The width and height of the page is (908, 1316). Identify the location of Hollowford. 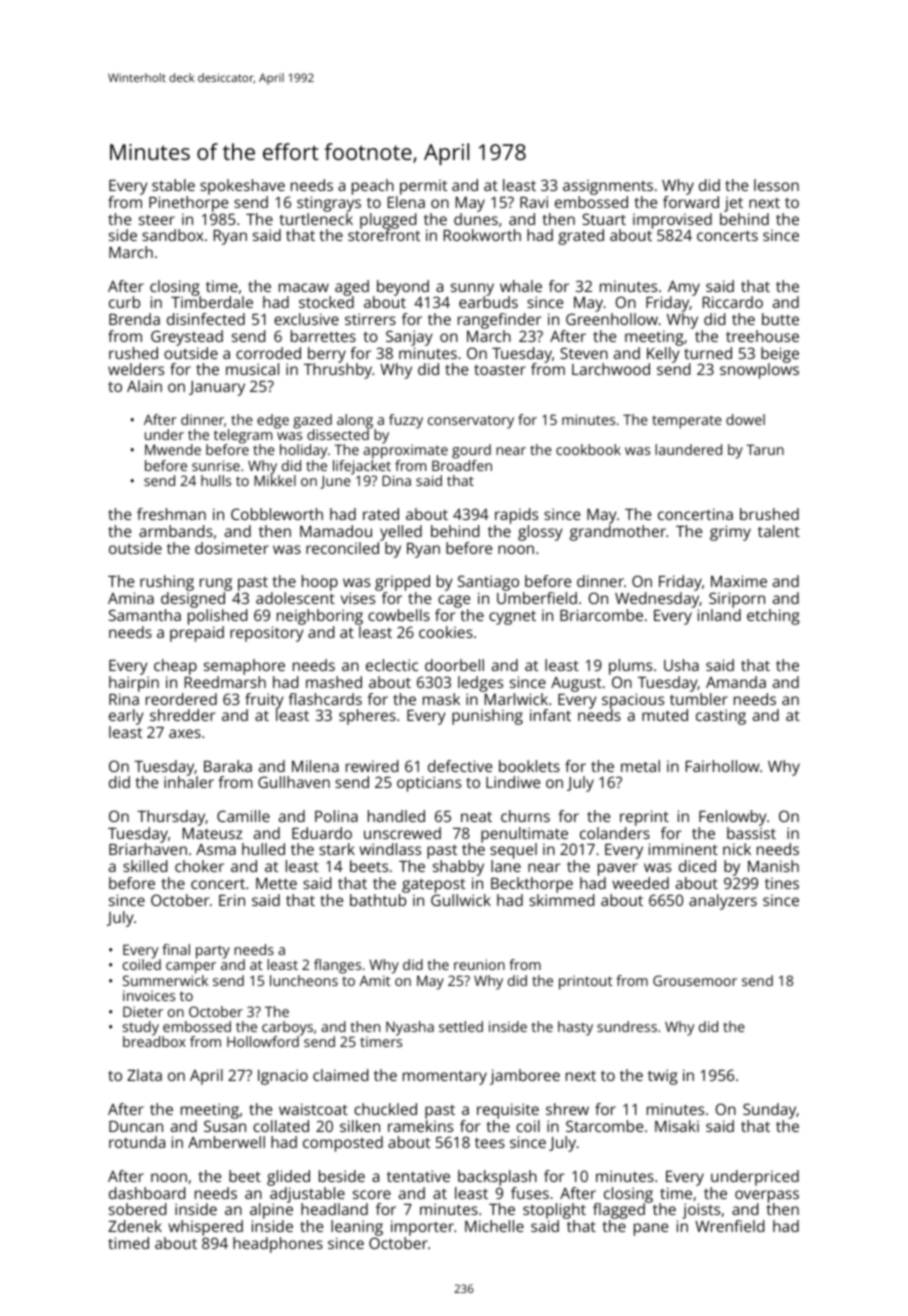
(263, 1041).
